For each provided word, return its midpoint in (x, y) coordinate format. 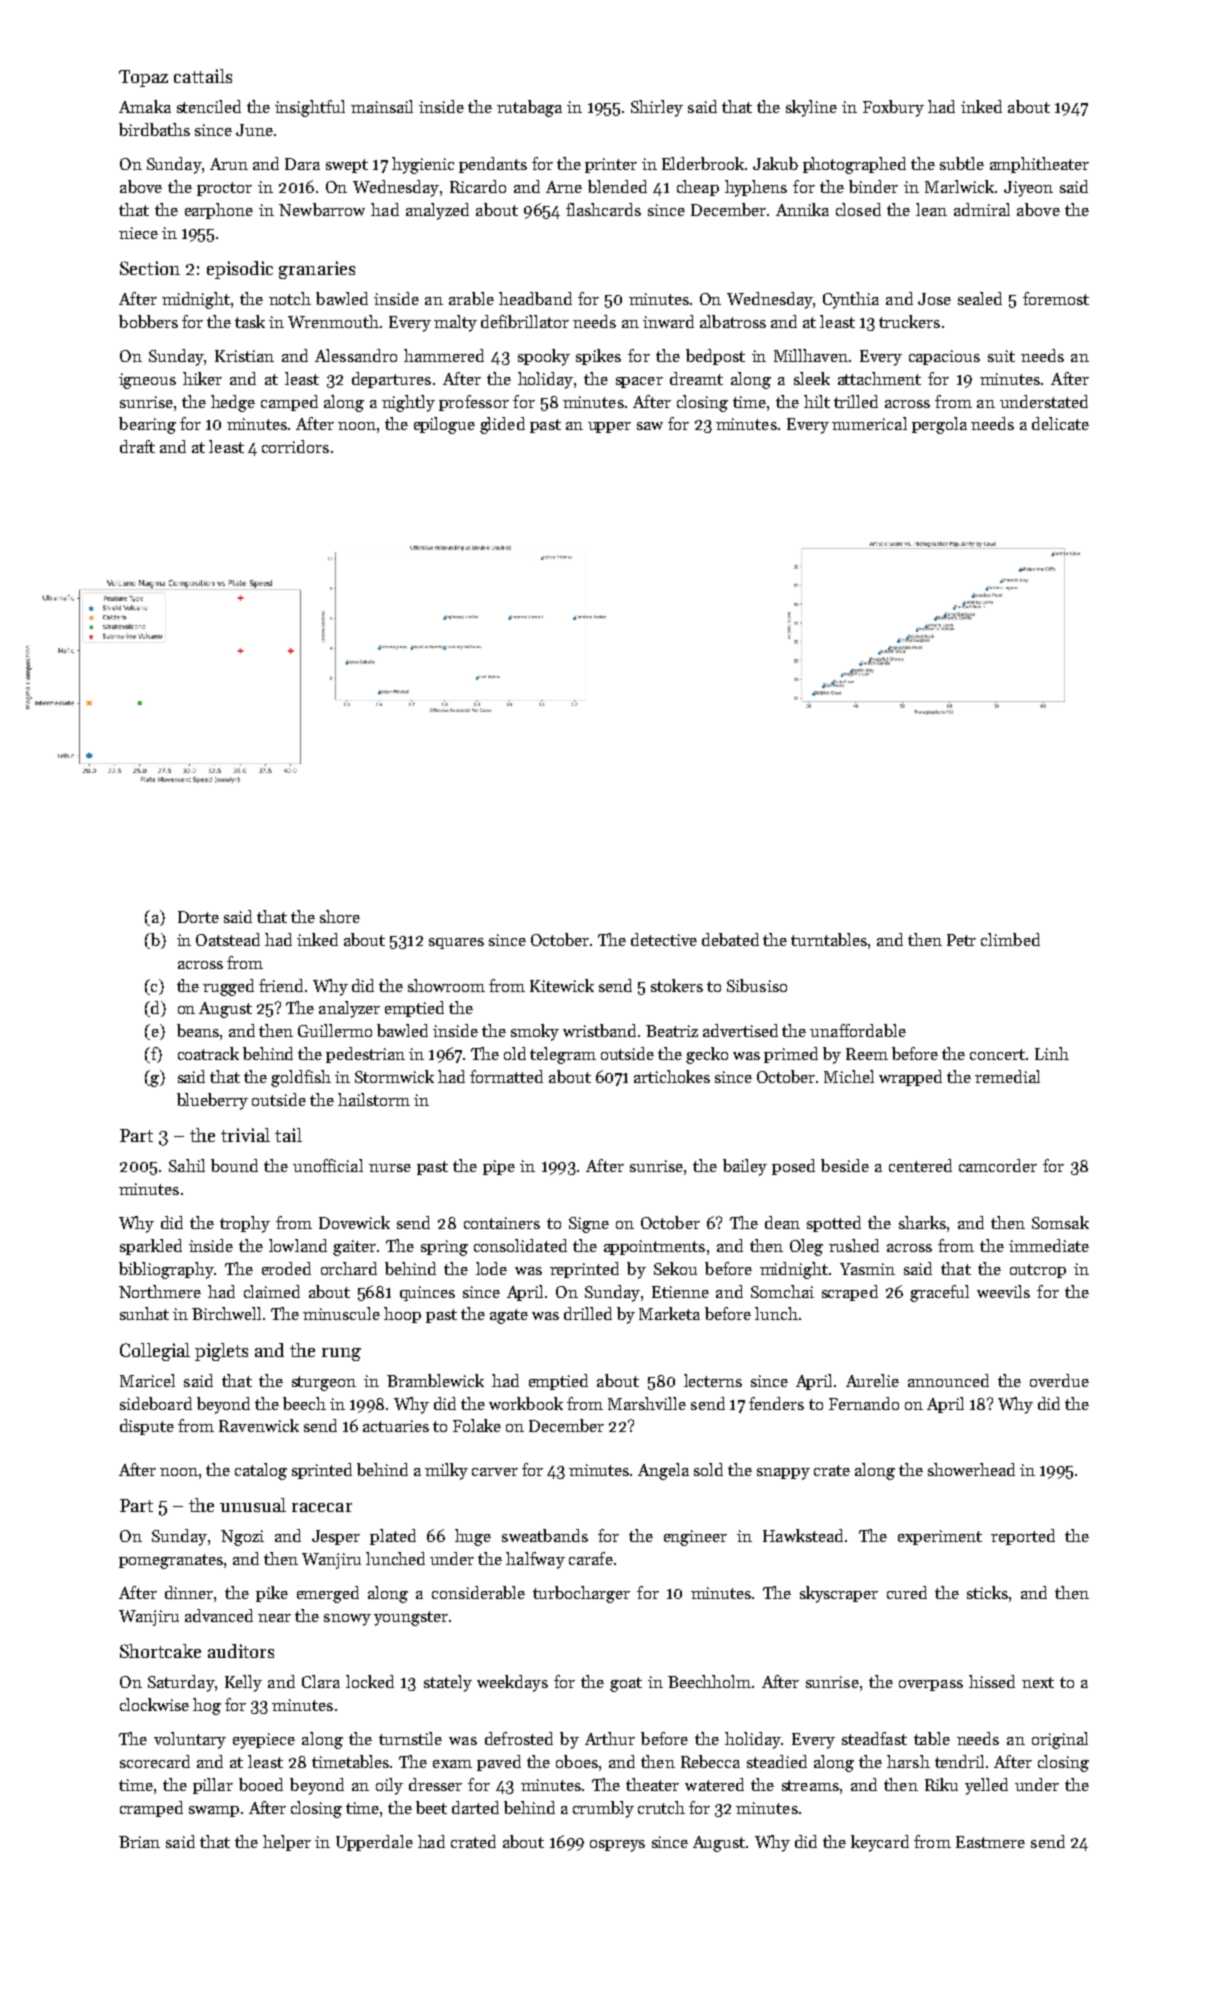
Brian (139, 1842)
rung (341, 1354)
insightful (310, 108)
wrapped (910, 1078)
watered (714, 1784)
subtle (962, 163)
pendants (493, 165)
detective (664, 939)
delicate (1060, 423)
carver (495, 1472)
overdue (1059, 1380)
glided (502, 425)
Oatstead (228, 939)
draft (137, 446)
